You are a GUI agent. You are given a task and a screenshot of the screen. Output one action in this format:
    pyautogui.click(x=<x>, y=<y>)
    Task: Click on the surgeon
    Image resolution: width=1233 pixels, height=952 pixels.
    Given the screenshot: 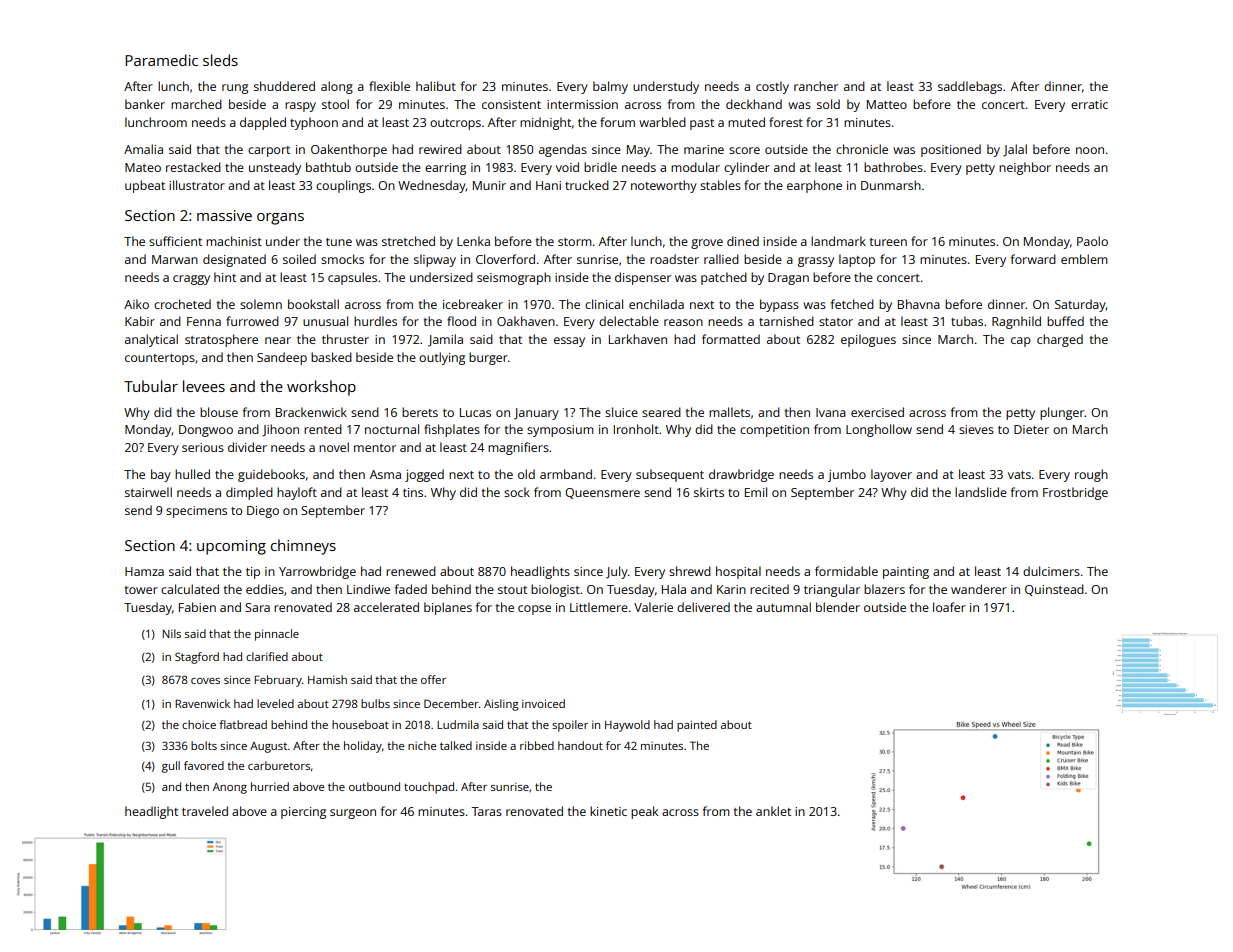 What is the action you would take?
    pyautogui.click(x=353, y=814)
